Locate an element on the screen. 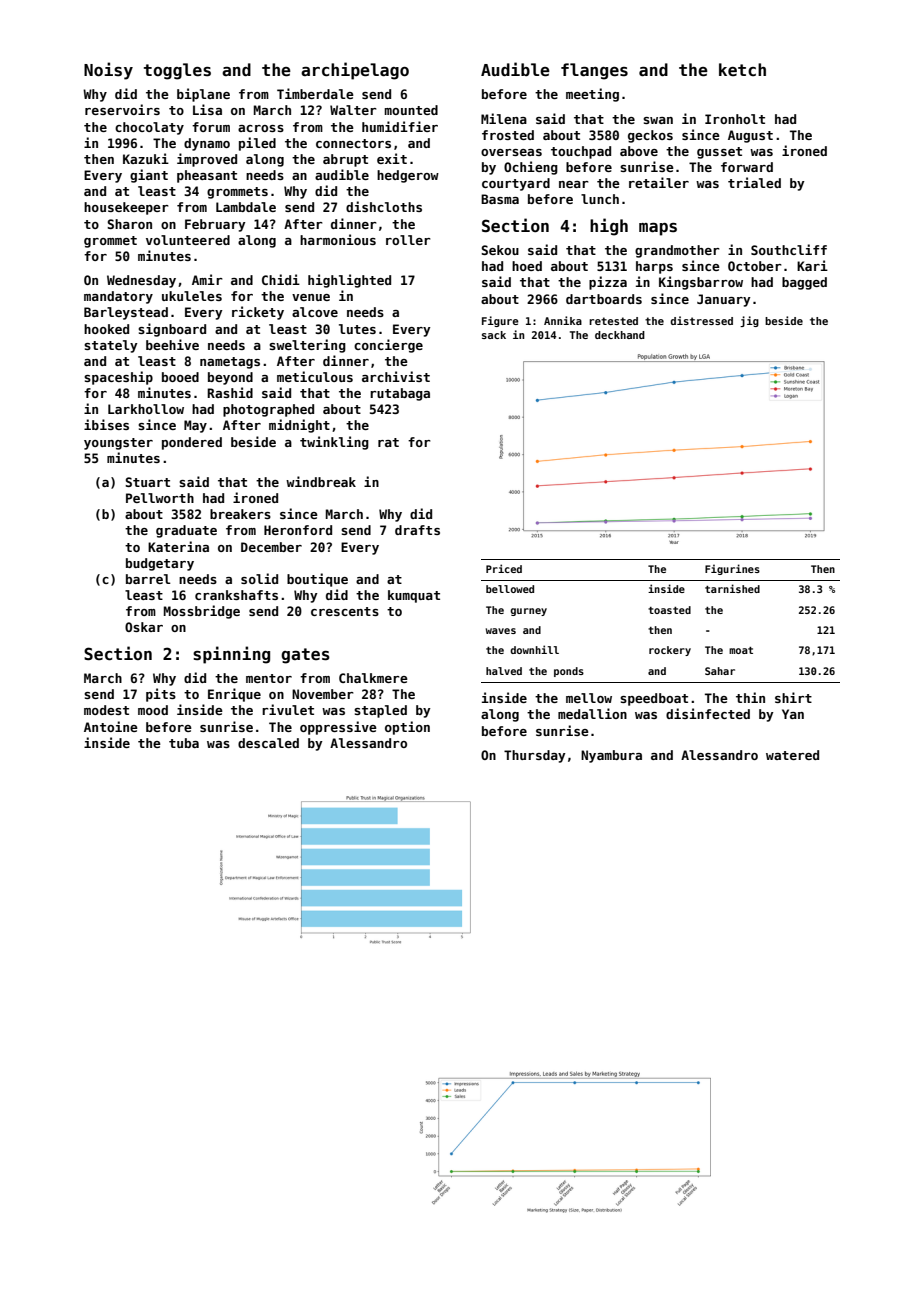 Image resolution: width=924 pixels, height=1308 pixels. hooked is located at coordinates (106, 329).
